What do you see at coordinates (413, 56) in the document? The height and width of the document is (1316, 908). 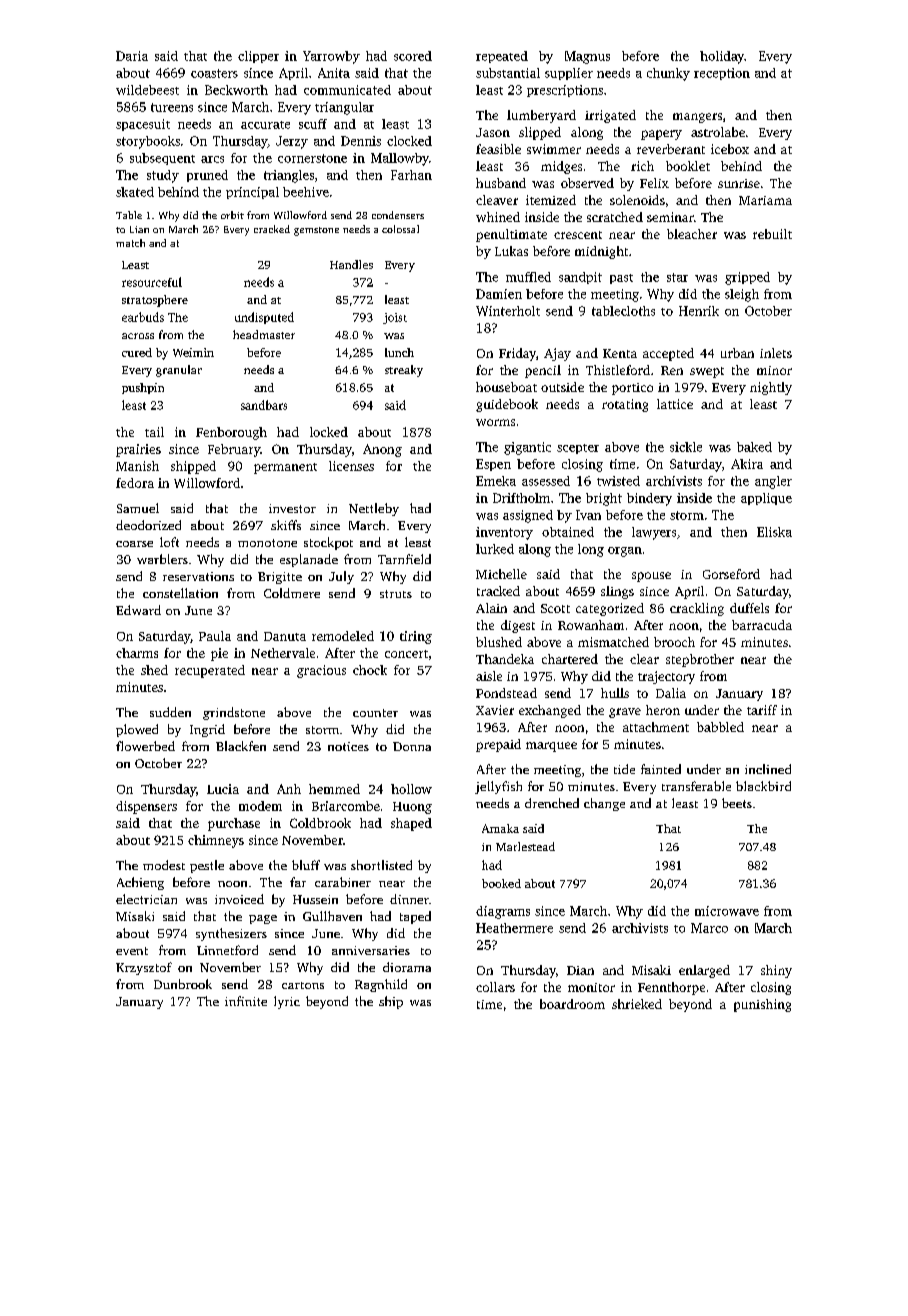 I see `scored` at bounding box center [413, 56].
